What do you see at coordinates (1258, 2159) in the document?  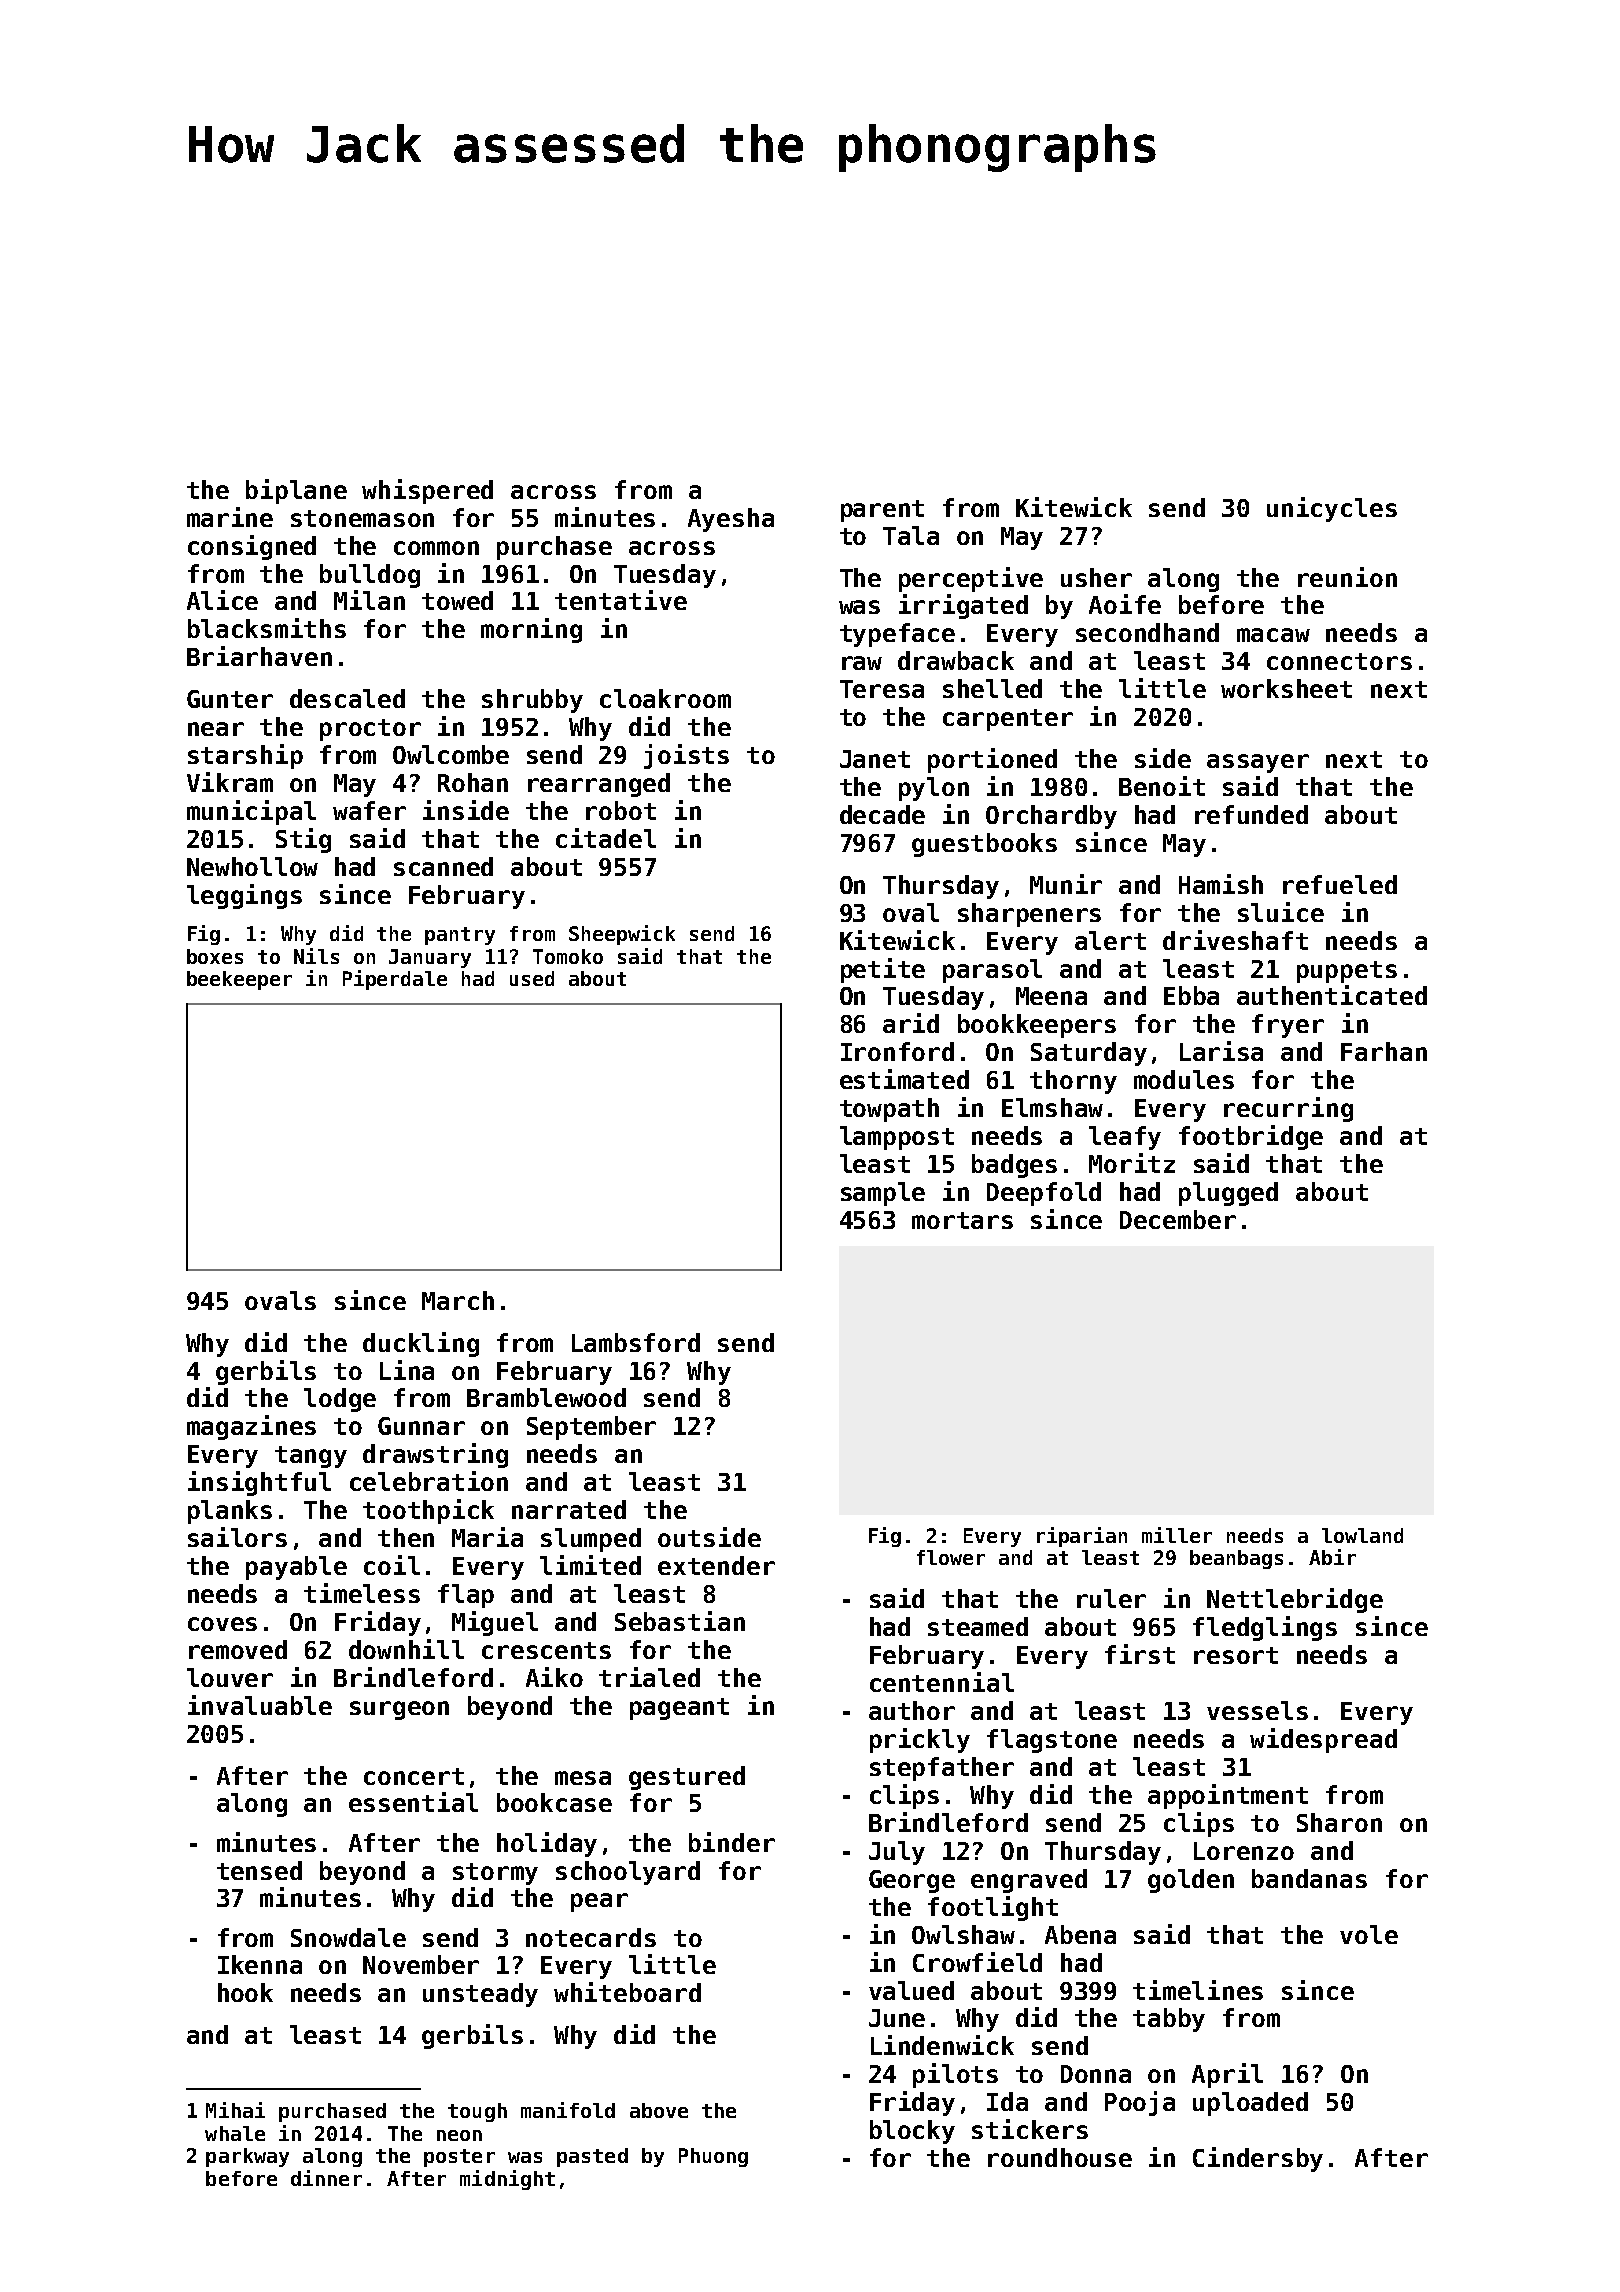 I see `Cindersby` at bounding box center [1258, 2159].
